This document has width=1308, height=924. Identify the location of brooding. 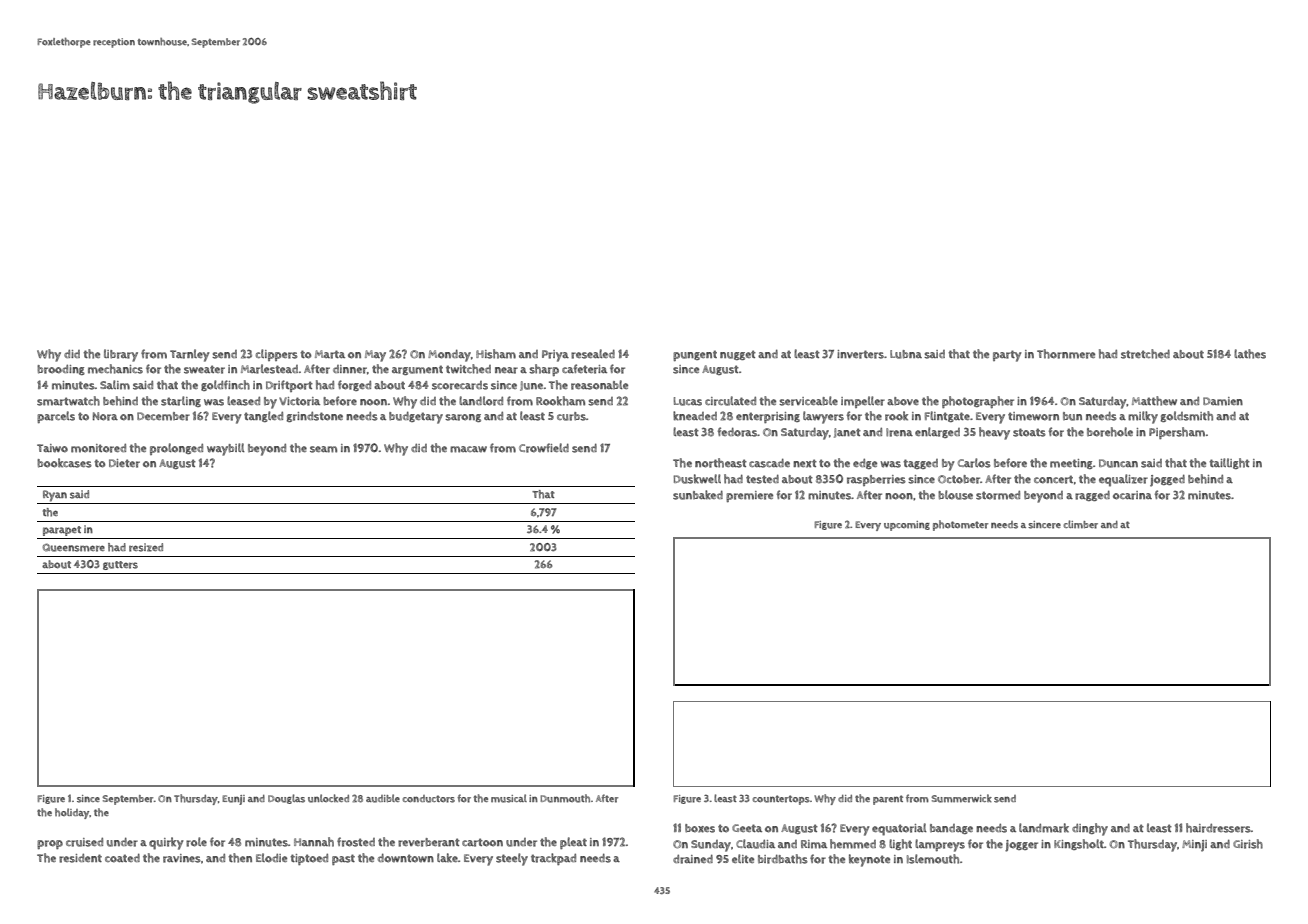
(61, 370).
